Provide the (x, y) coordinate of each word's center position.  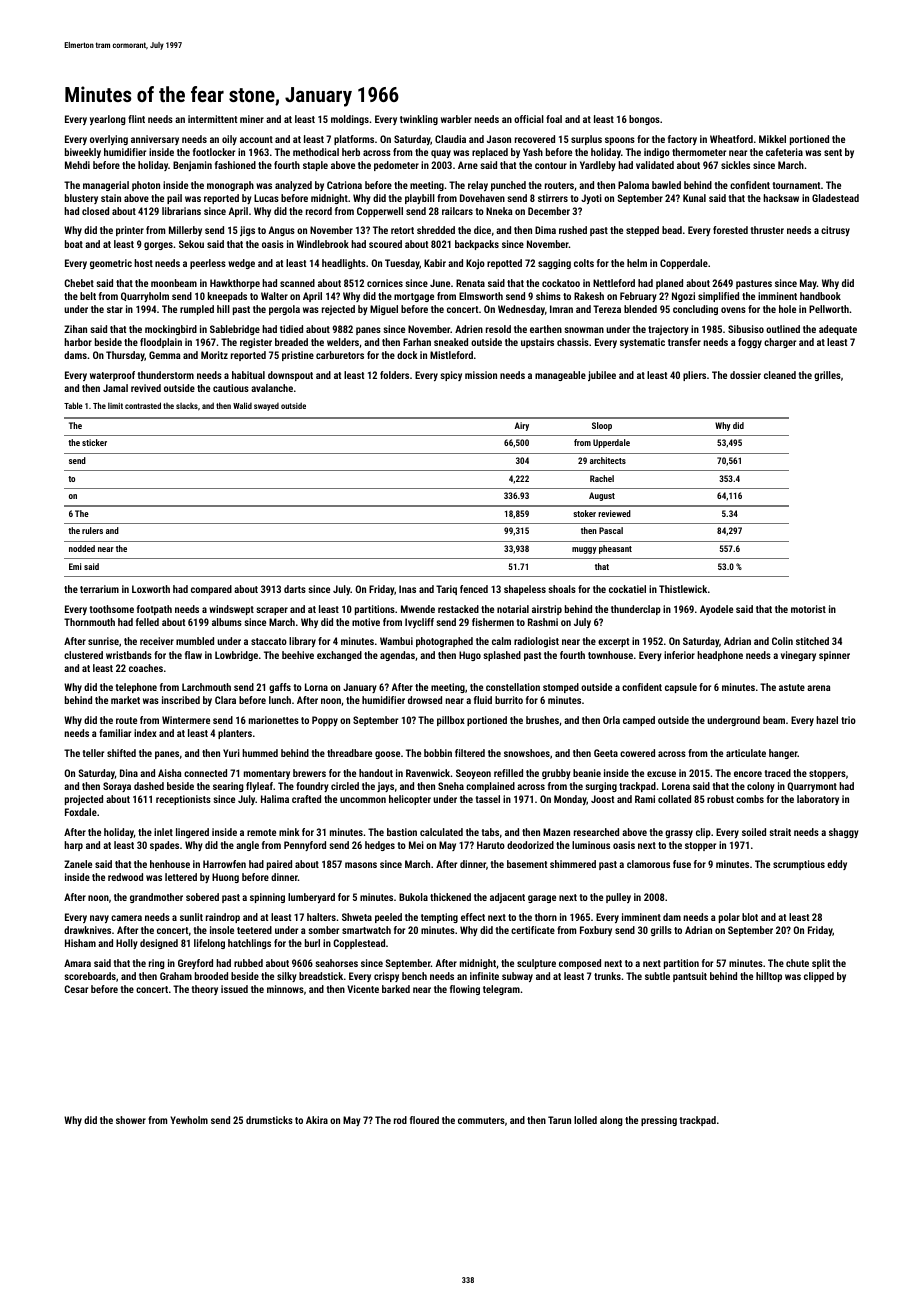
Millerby (185, 231)
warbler (456, 119)
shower (131, 1120)
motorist (808, 609)
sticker (94, 442)
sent (833, 152)
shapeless (525, 590)
